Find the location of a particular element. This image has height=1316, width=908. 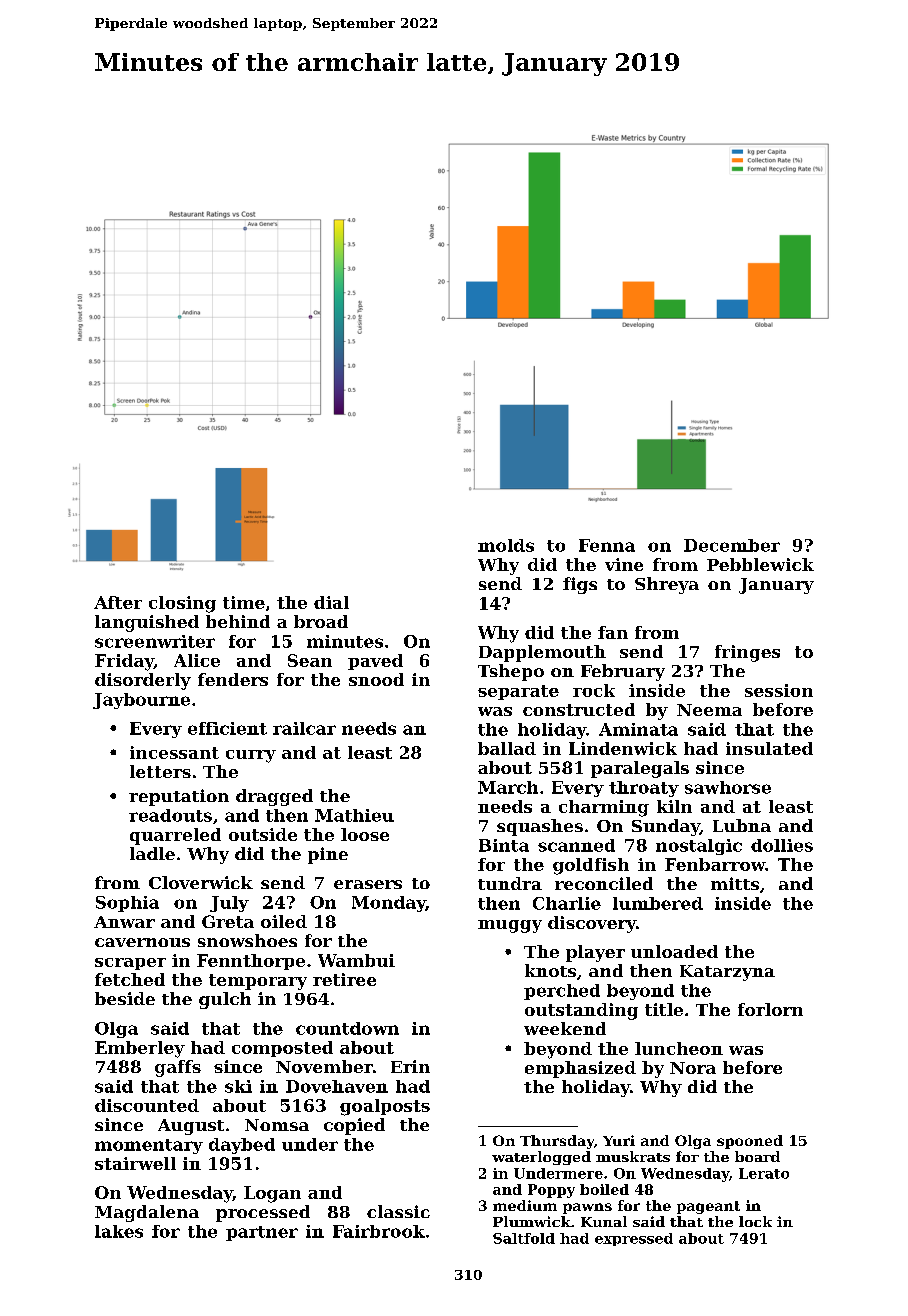

closing is located at coordinates (182, 604).
